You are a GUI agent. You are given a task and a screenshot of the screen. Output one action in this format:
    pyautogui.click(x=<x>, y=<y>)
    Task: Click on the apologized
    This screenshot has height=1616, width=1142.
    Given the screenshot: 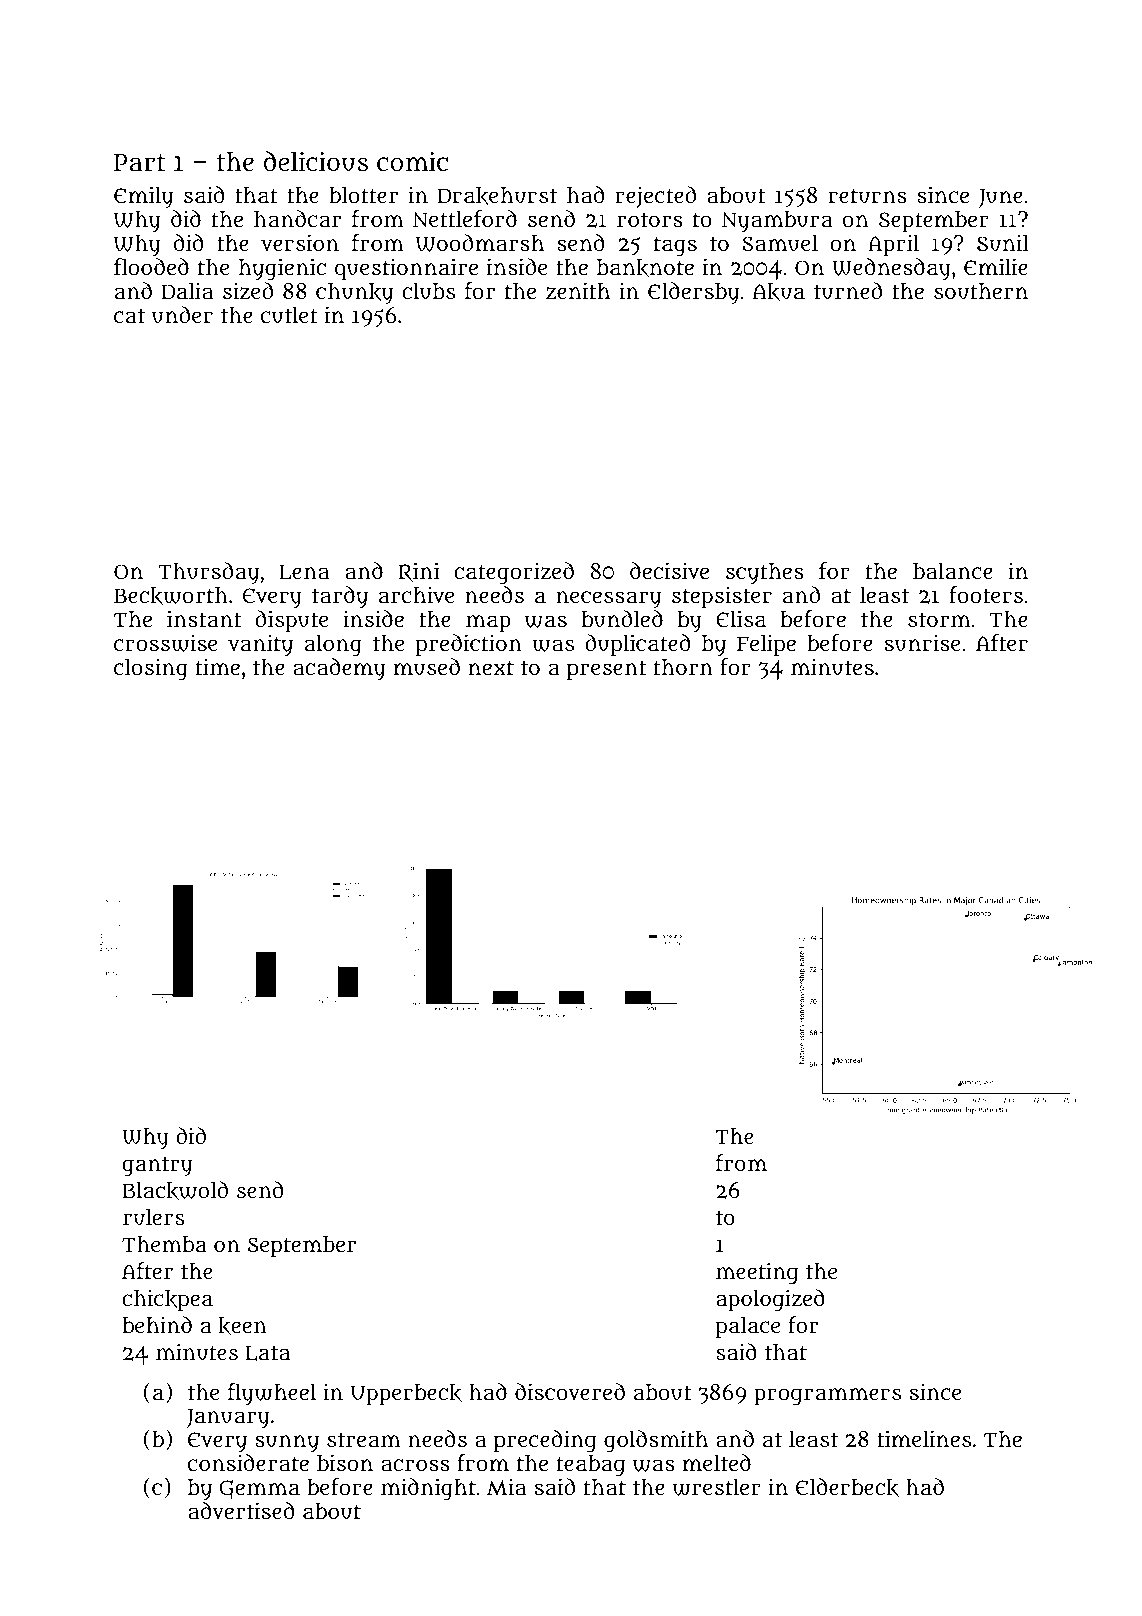 What is the action you would take?
    pyautogui.click(x=770, y=1300)
